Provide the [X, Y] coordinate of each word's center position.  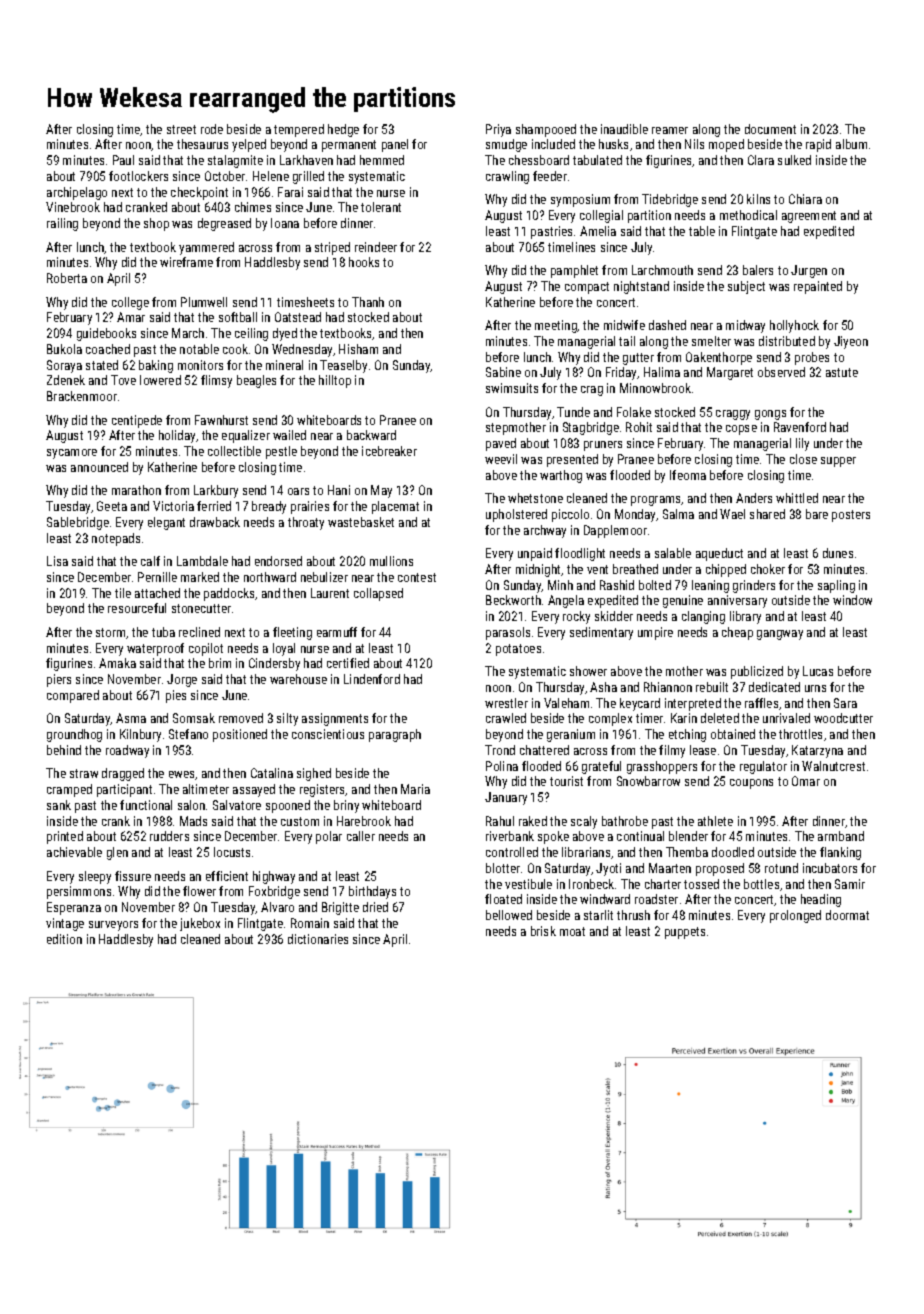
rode [212, 129]
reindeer [376, 247]
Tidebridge [670, 200]
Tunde [573, 412]
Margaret [730, 373]
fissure [133, 876]
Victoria [173, 506]
